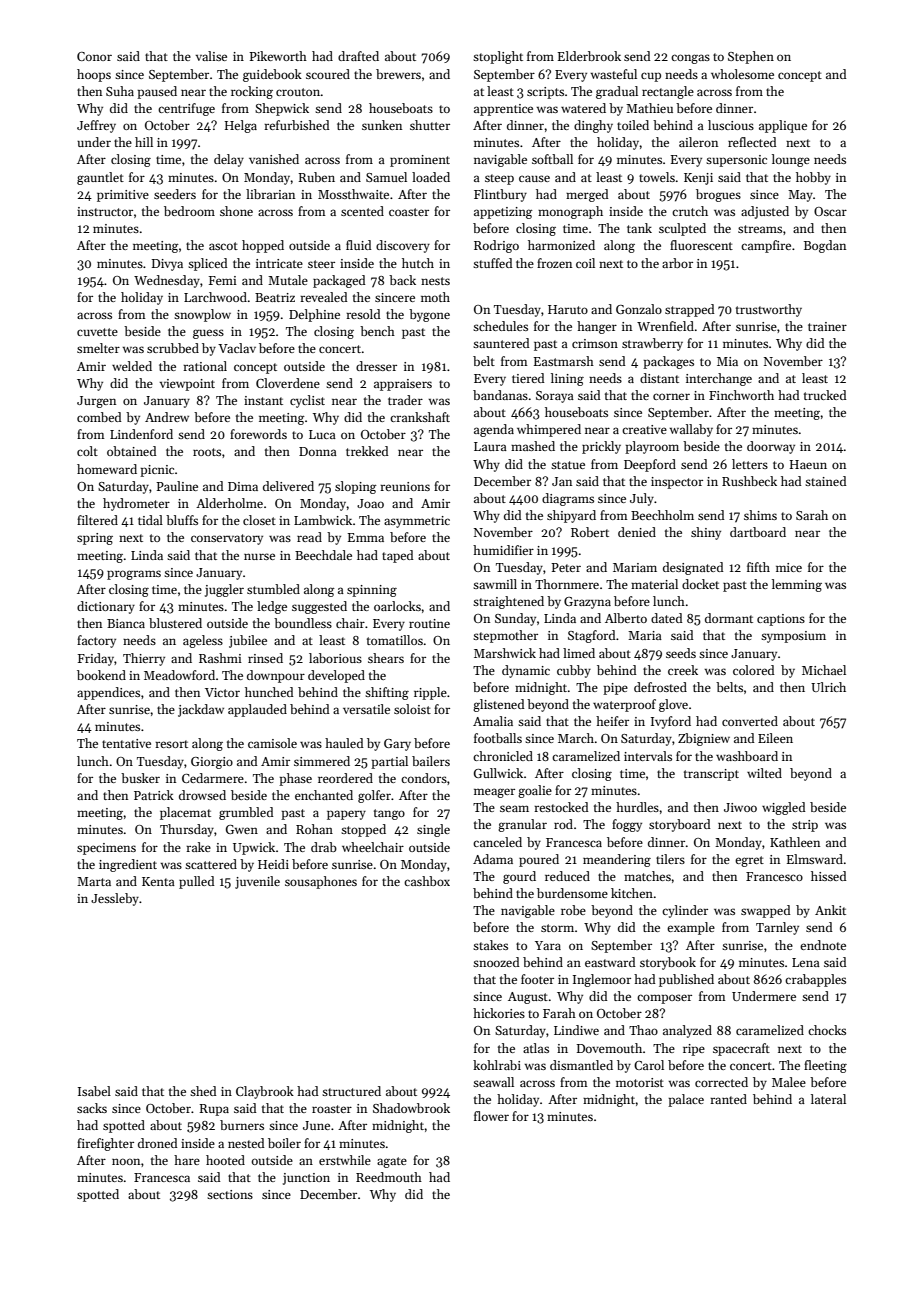  Describe the element at coordinates (576, 738) in the screenshot. I see `March` at that location.
